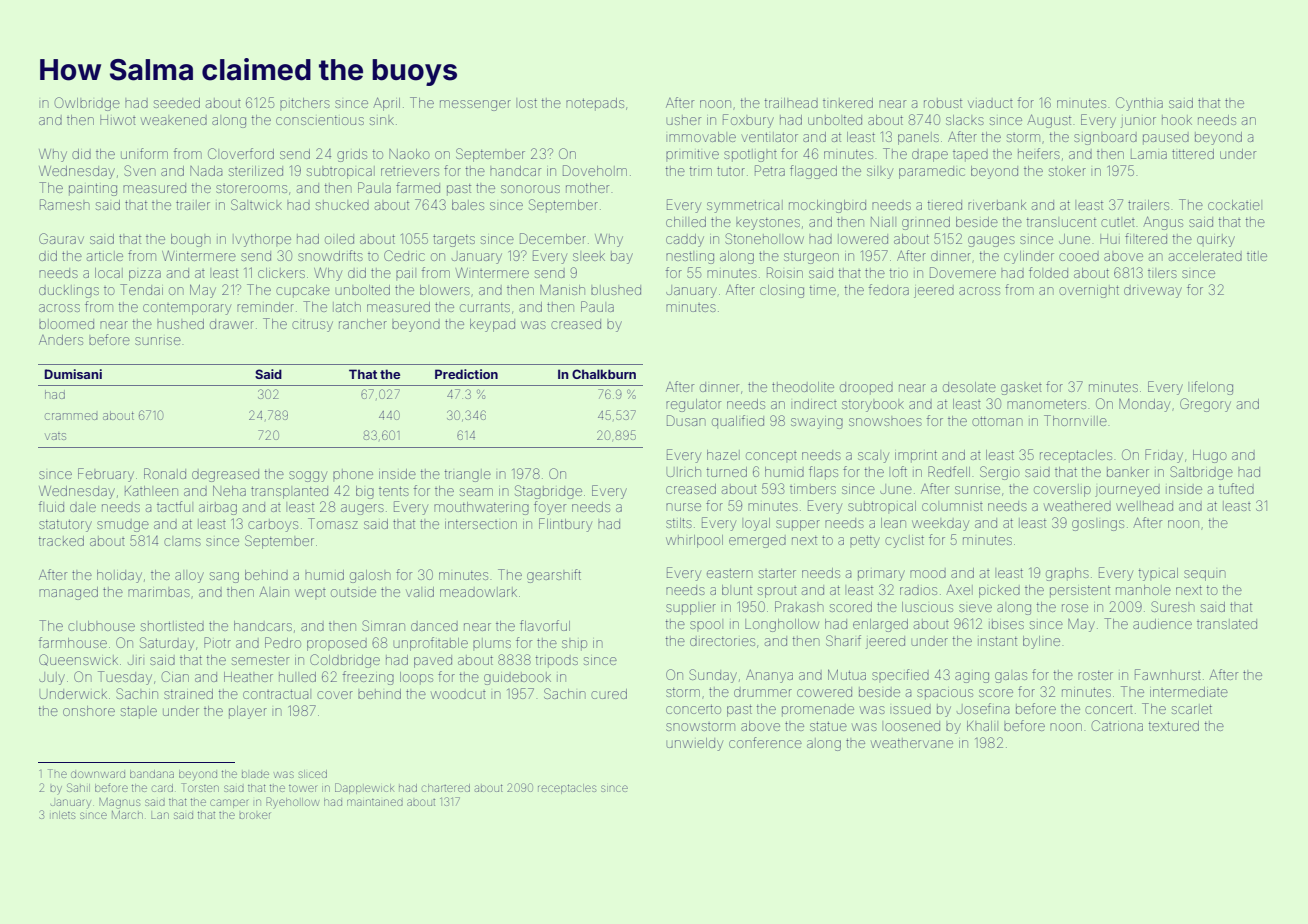 Image resolution: width=1308 pixels, height=924 pixels. What do you see at coordinates (182, 542) in the screenshot?
I see `clams` at bounding box center [182, 542].
